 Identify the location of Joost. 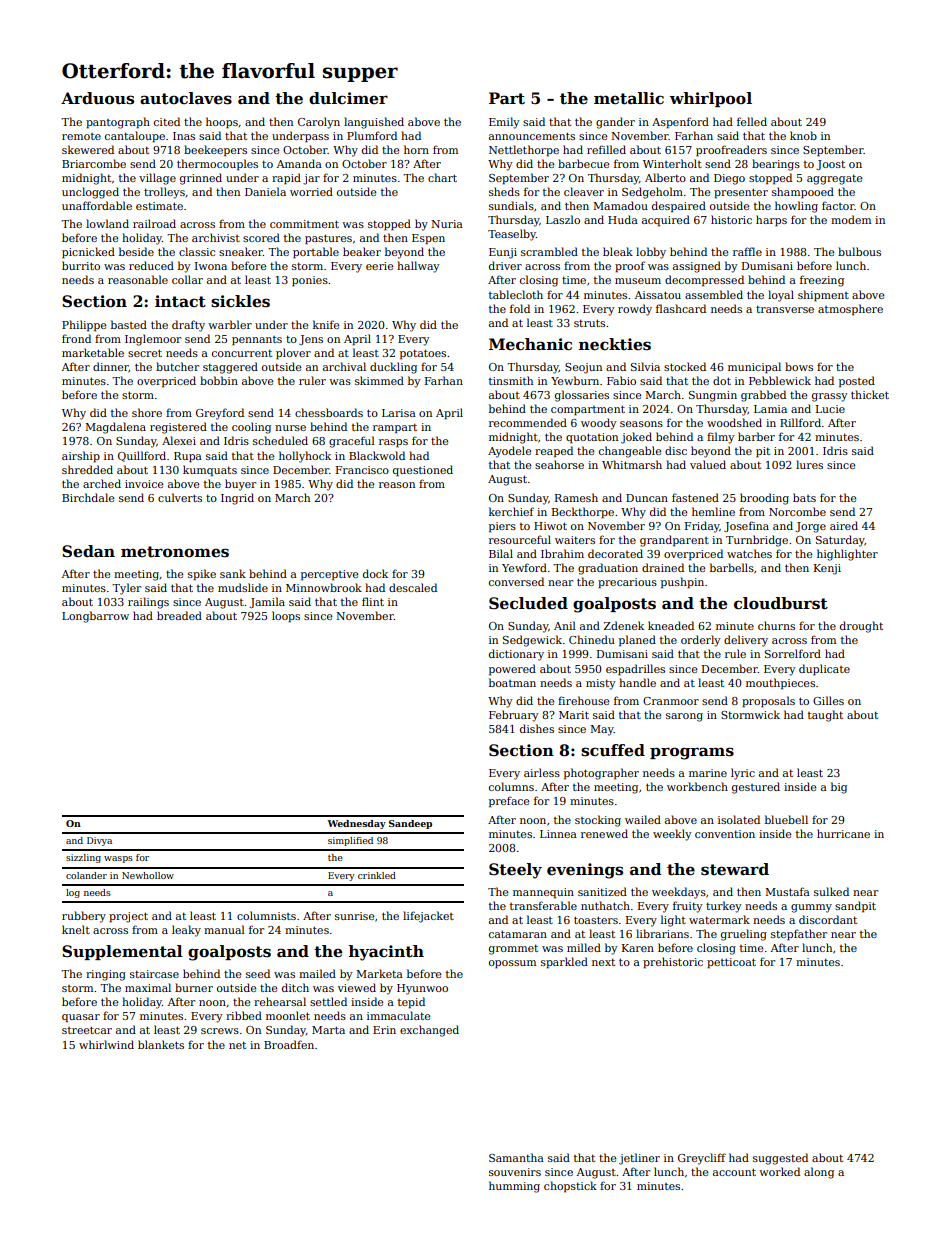
(830, 165).
